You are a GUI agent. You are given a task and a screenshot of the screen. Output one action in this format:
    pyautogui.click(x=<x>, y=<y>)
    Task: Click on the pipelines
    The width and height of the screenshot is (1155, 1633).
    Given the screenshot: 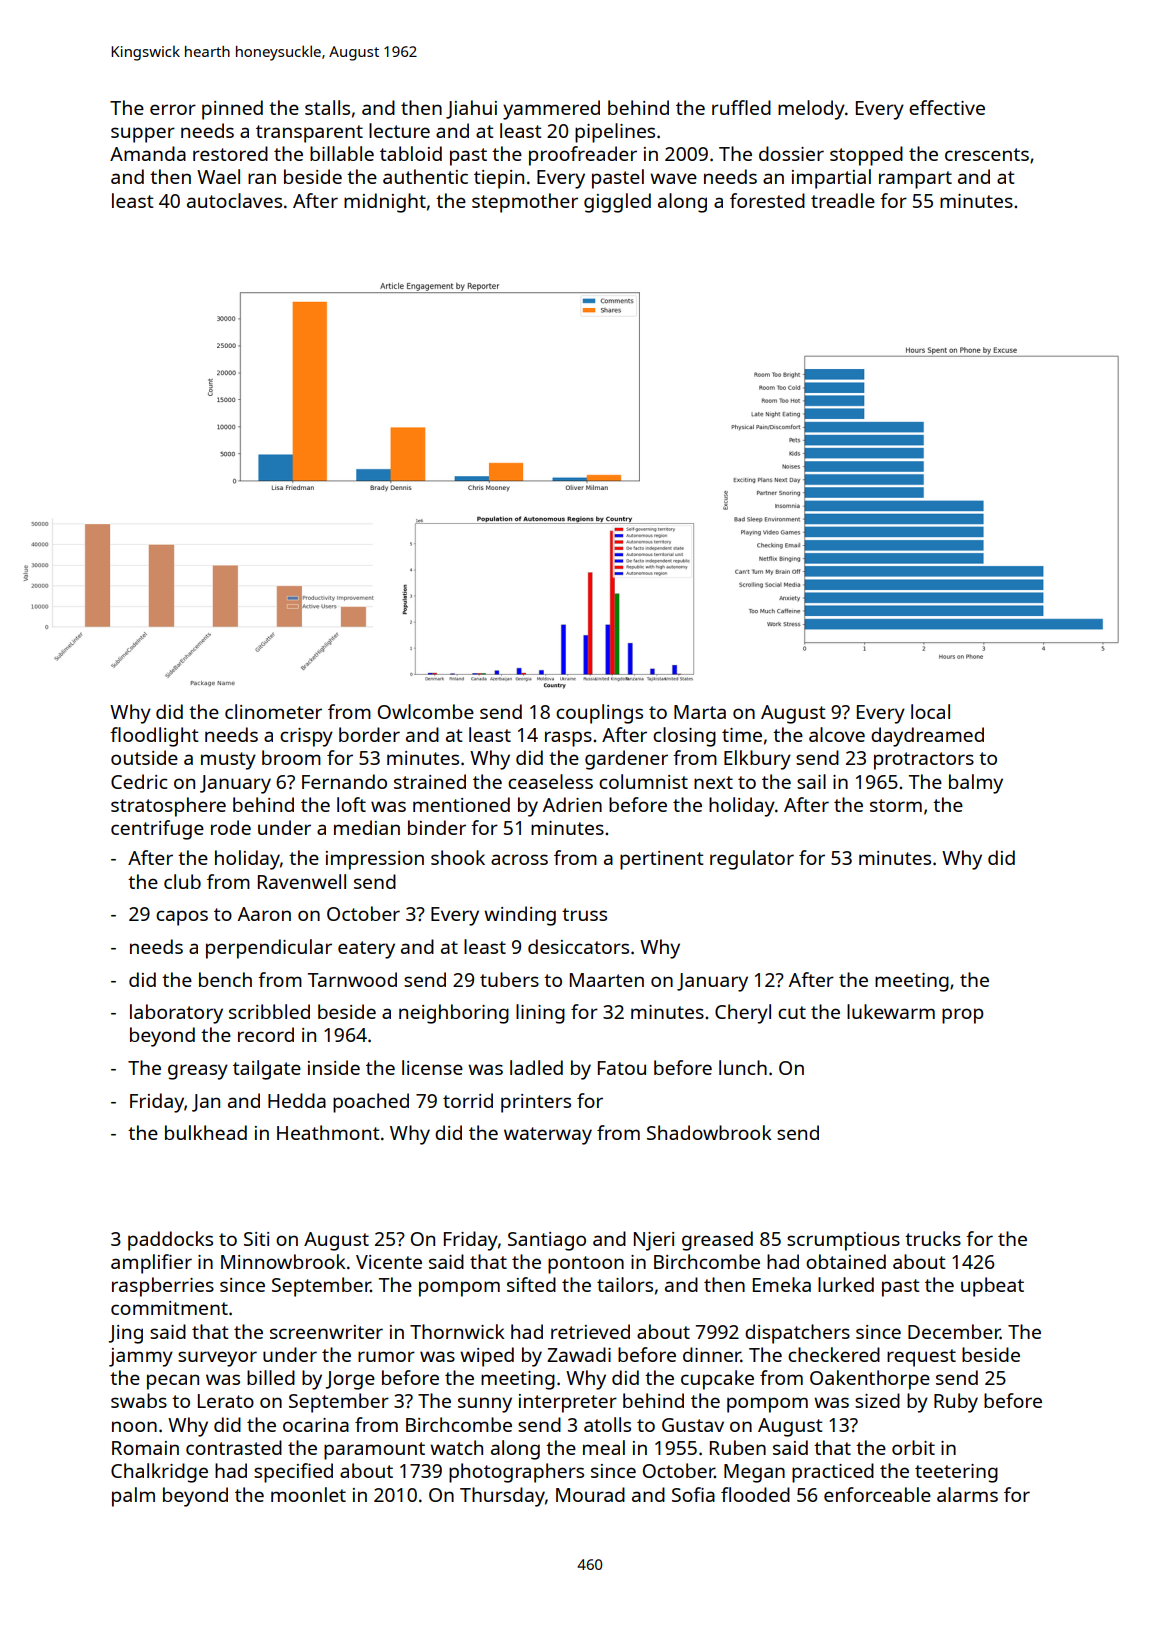 What is the action you would take?
    pyautogui.click(x=615, y=133)
